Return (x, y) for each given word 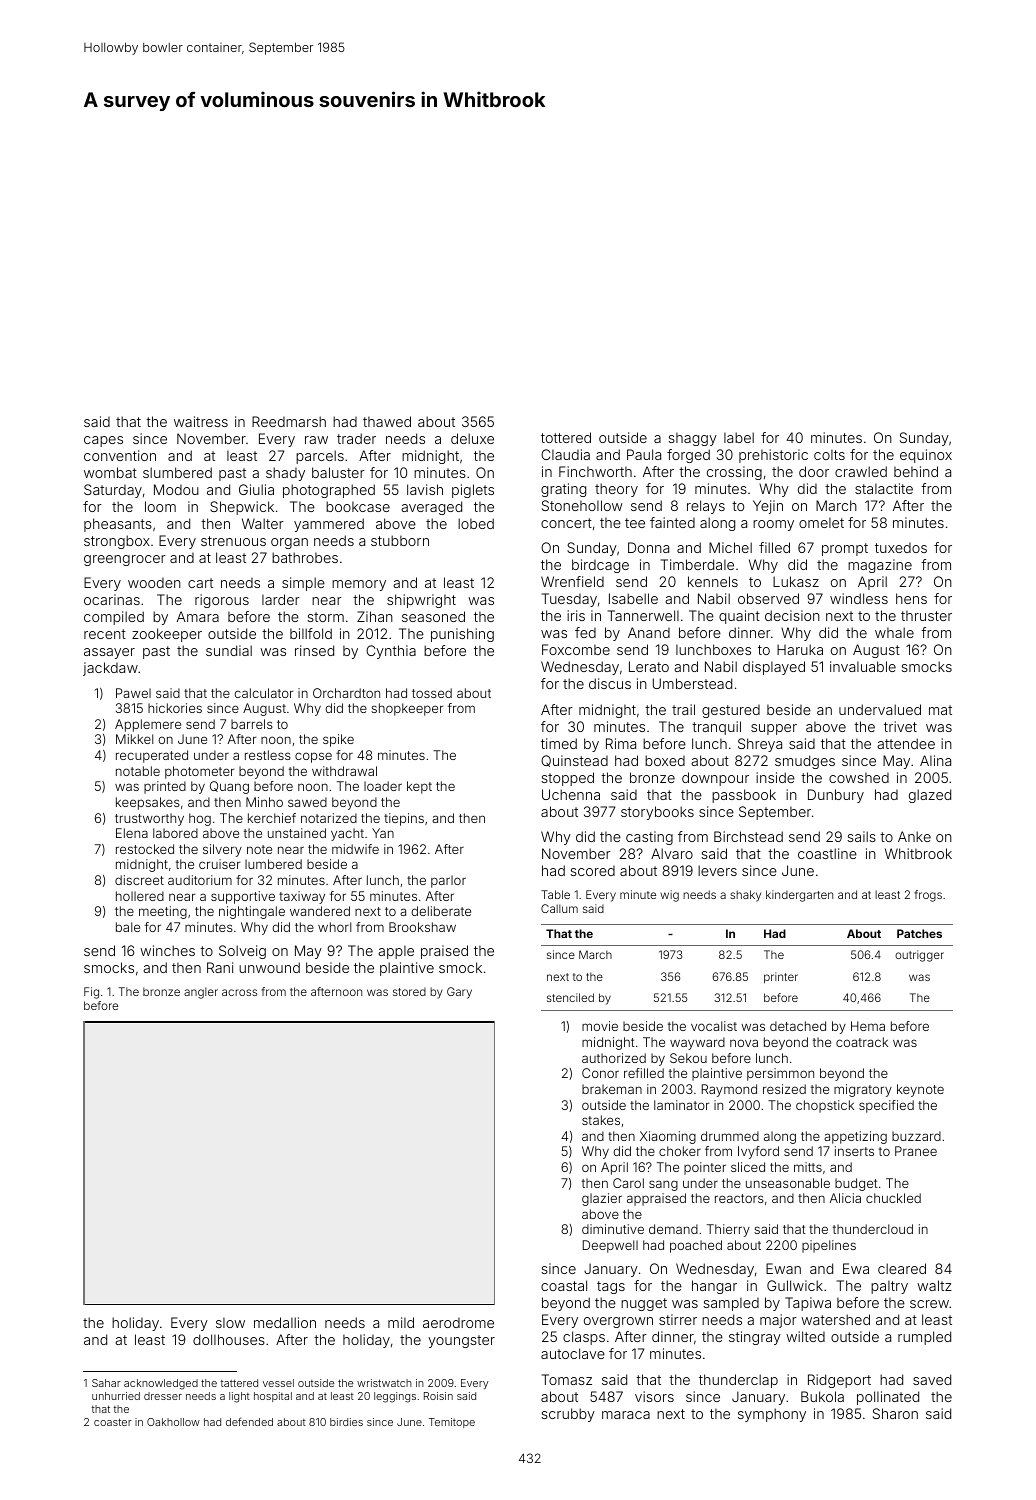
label (739, 437)
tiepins (404, 819)
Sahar (106, 1383)
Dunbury (836, 796)
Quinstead (574, 761)
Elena (132, 833)
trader (356, 438)
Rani (220, 967)
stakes (601, 1120)
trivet (900, 726)
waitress (201, 421)
